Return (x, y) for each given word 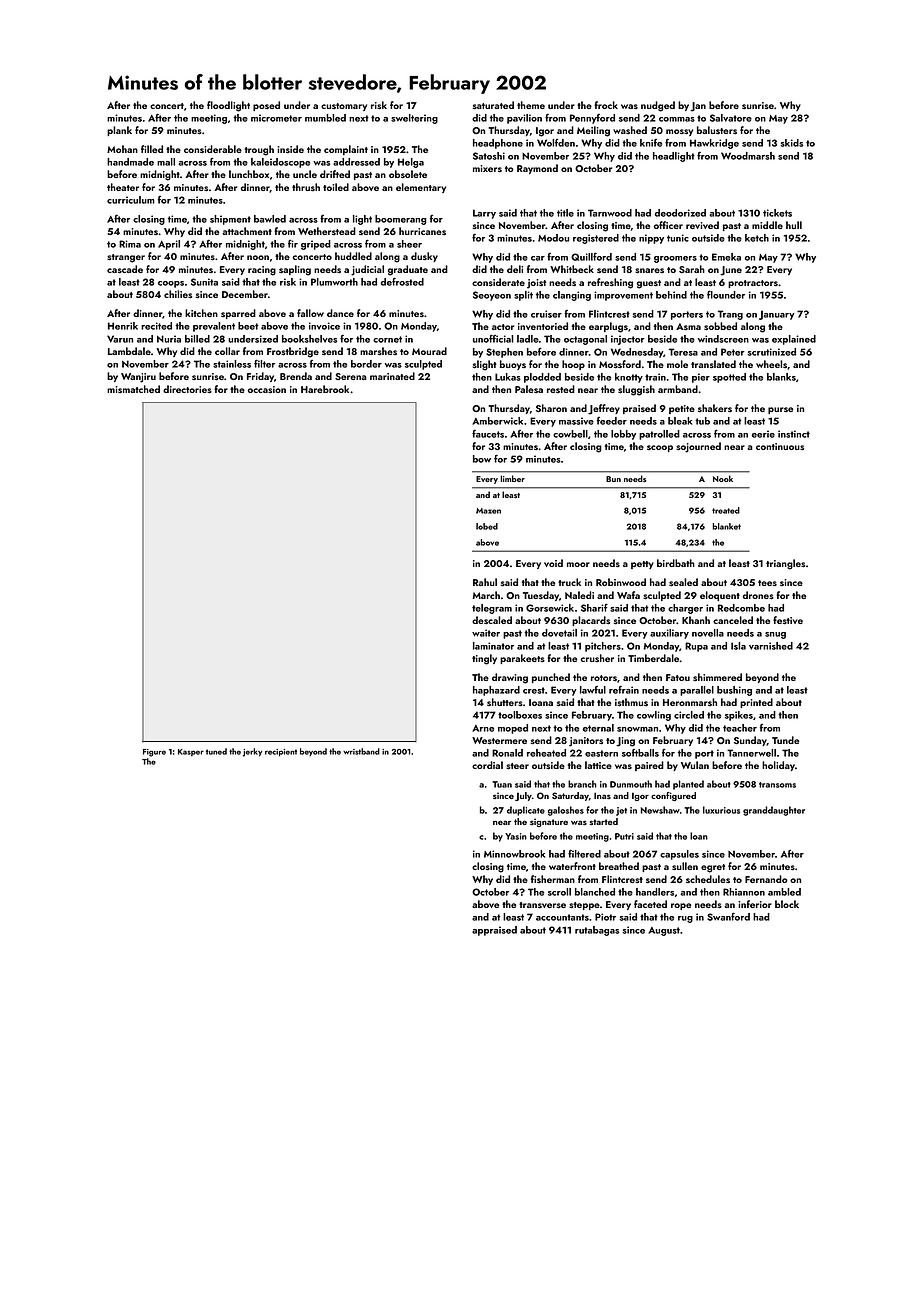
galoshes (565, 811)
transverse (542, 905)
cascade (125, 269)
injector (628, 340)
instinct (794, 434)
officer (668, 225)
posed (266, 106)
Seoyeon (492, 296)
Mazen (488, 511)
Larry (484, 214)
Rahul (485, 582)
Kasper (191, 752)
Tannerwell (751, 753)
